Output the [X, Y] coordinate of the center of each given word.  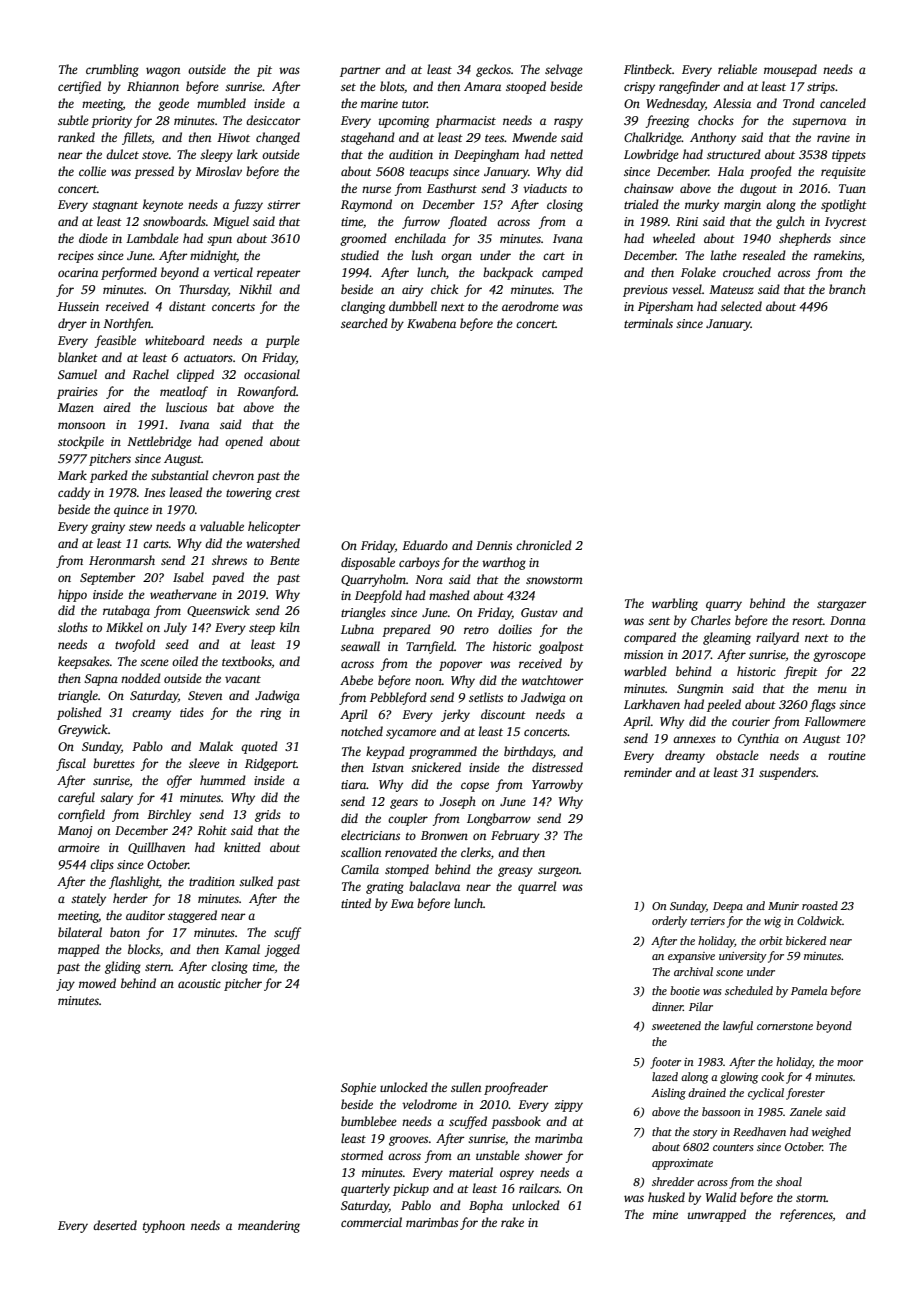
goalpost [561, 647]
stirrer [284, 204]
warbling [675, 604]
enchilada [420, 238]
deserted [115, 1225]
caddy [74, 493]
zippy [568, 1106]
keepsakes [84, 662]
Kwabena [431, 323]
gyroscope [839, 657]
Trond [799, 103]
